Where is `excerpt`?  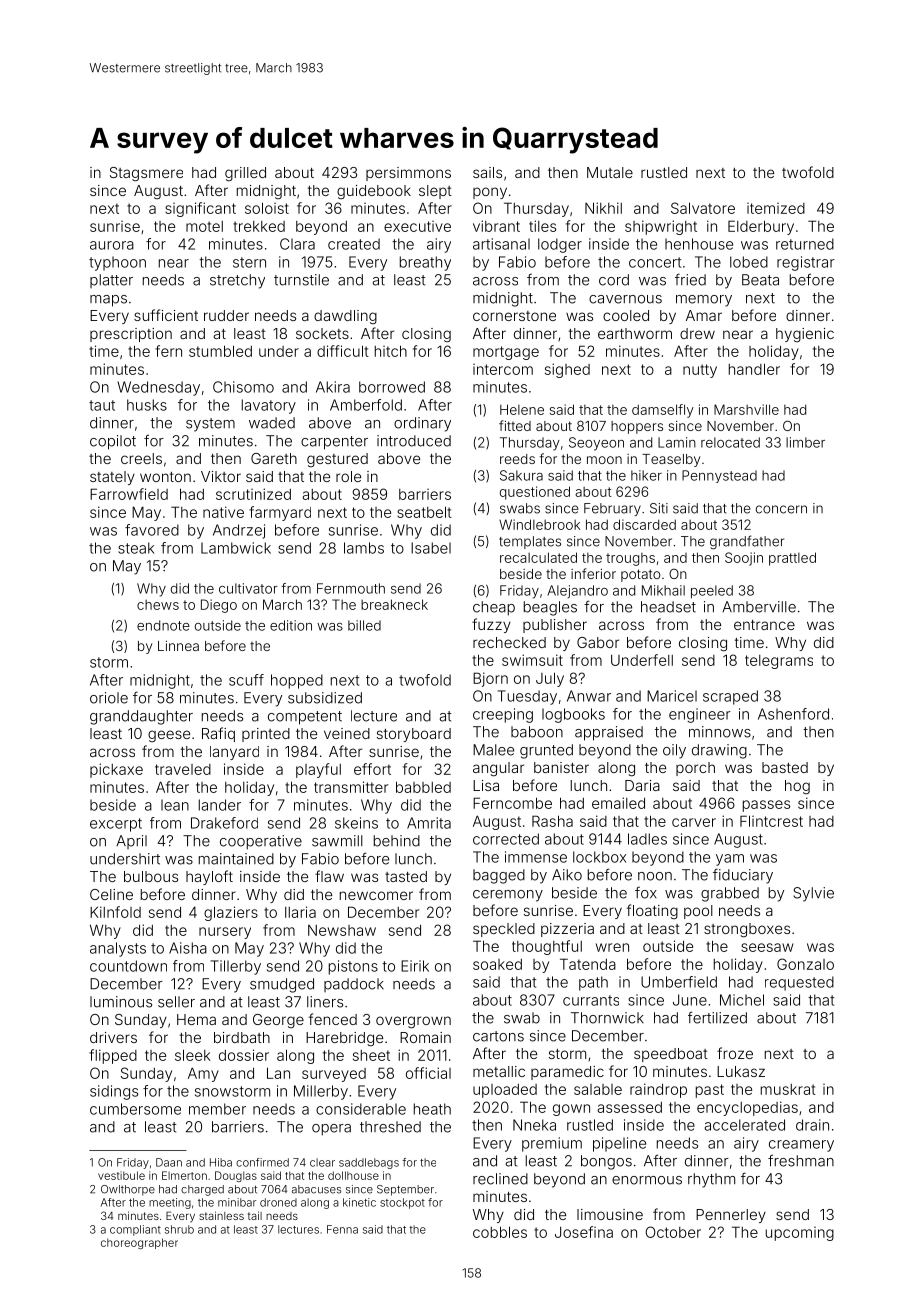 excerpt is located at coordinates (116, 825).
